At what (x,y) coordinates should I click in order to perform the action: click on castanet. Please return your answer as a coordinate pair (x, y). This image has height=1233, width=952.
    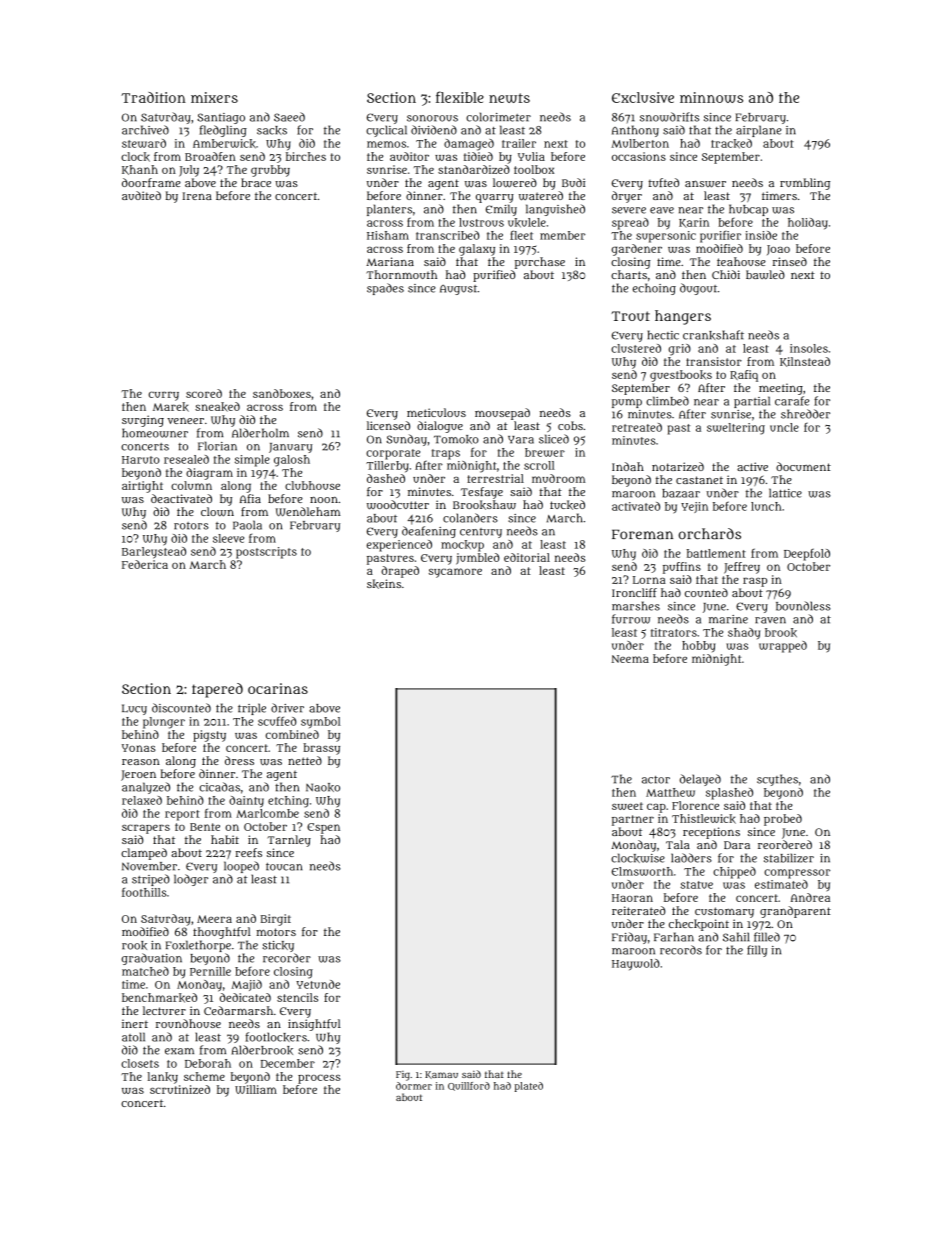
    Looking at the image, I should click on (699, 480).
